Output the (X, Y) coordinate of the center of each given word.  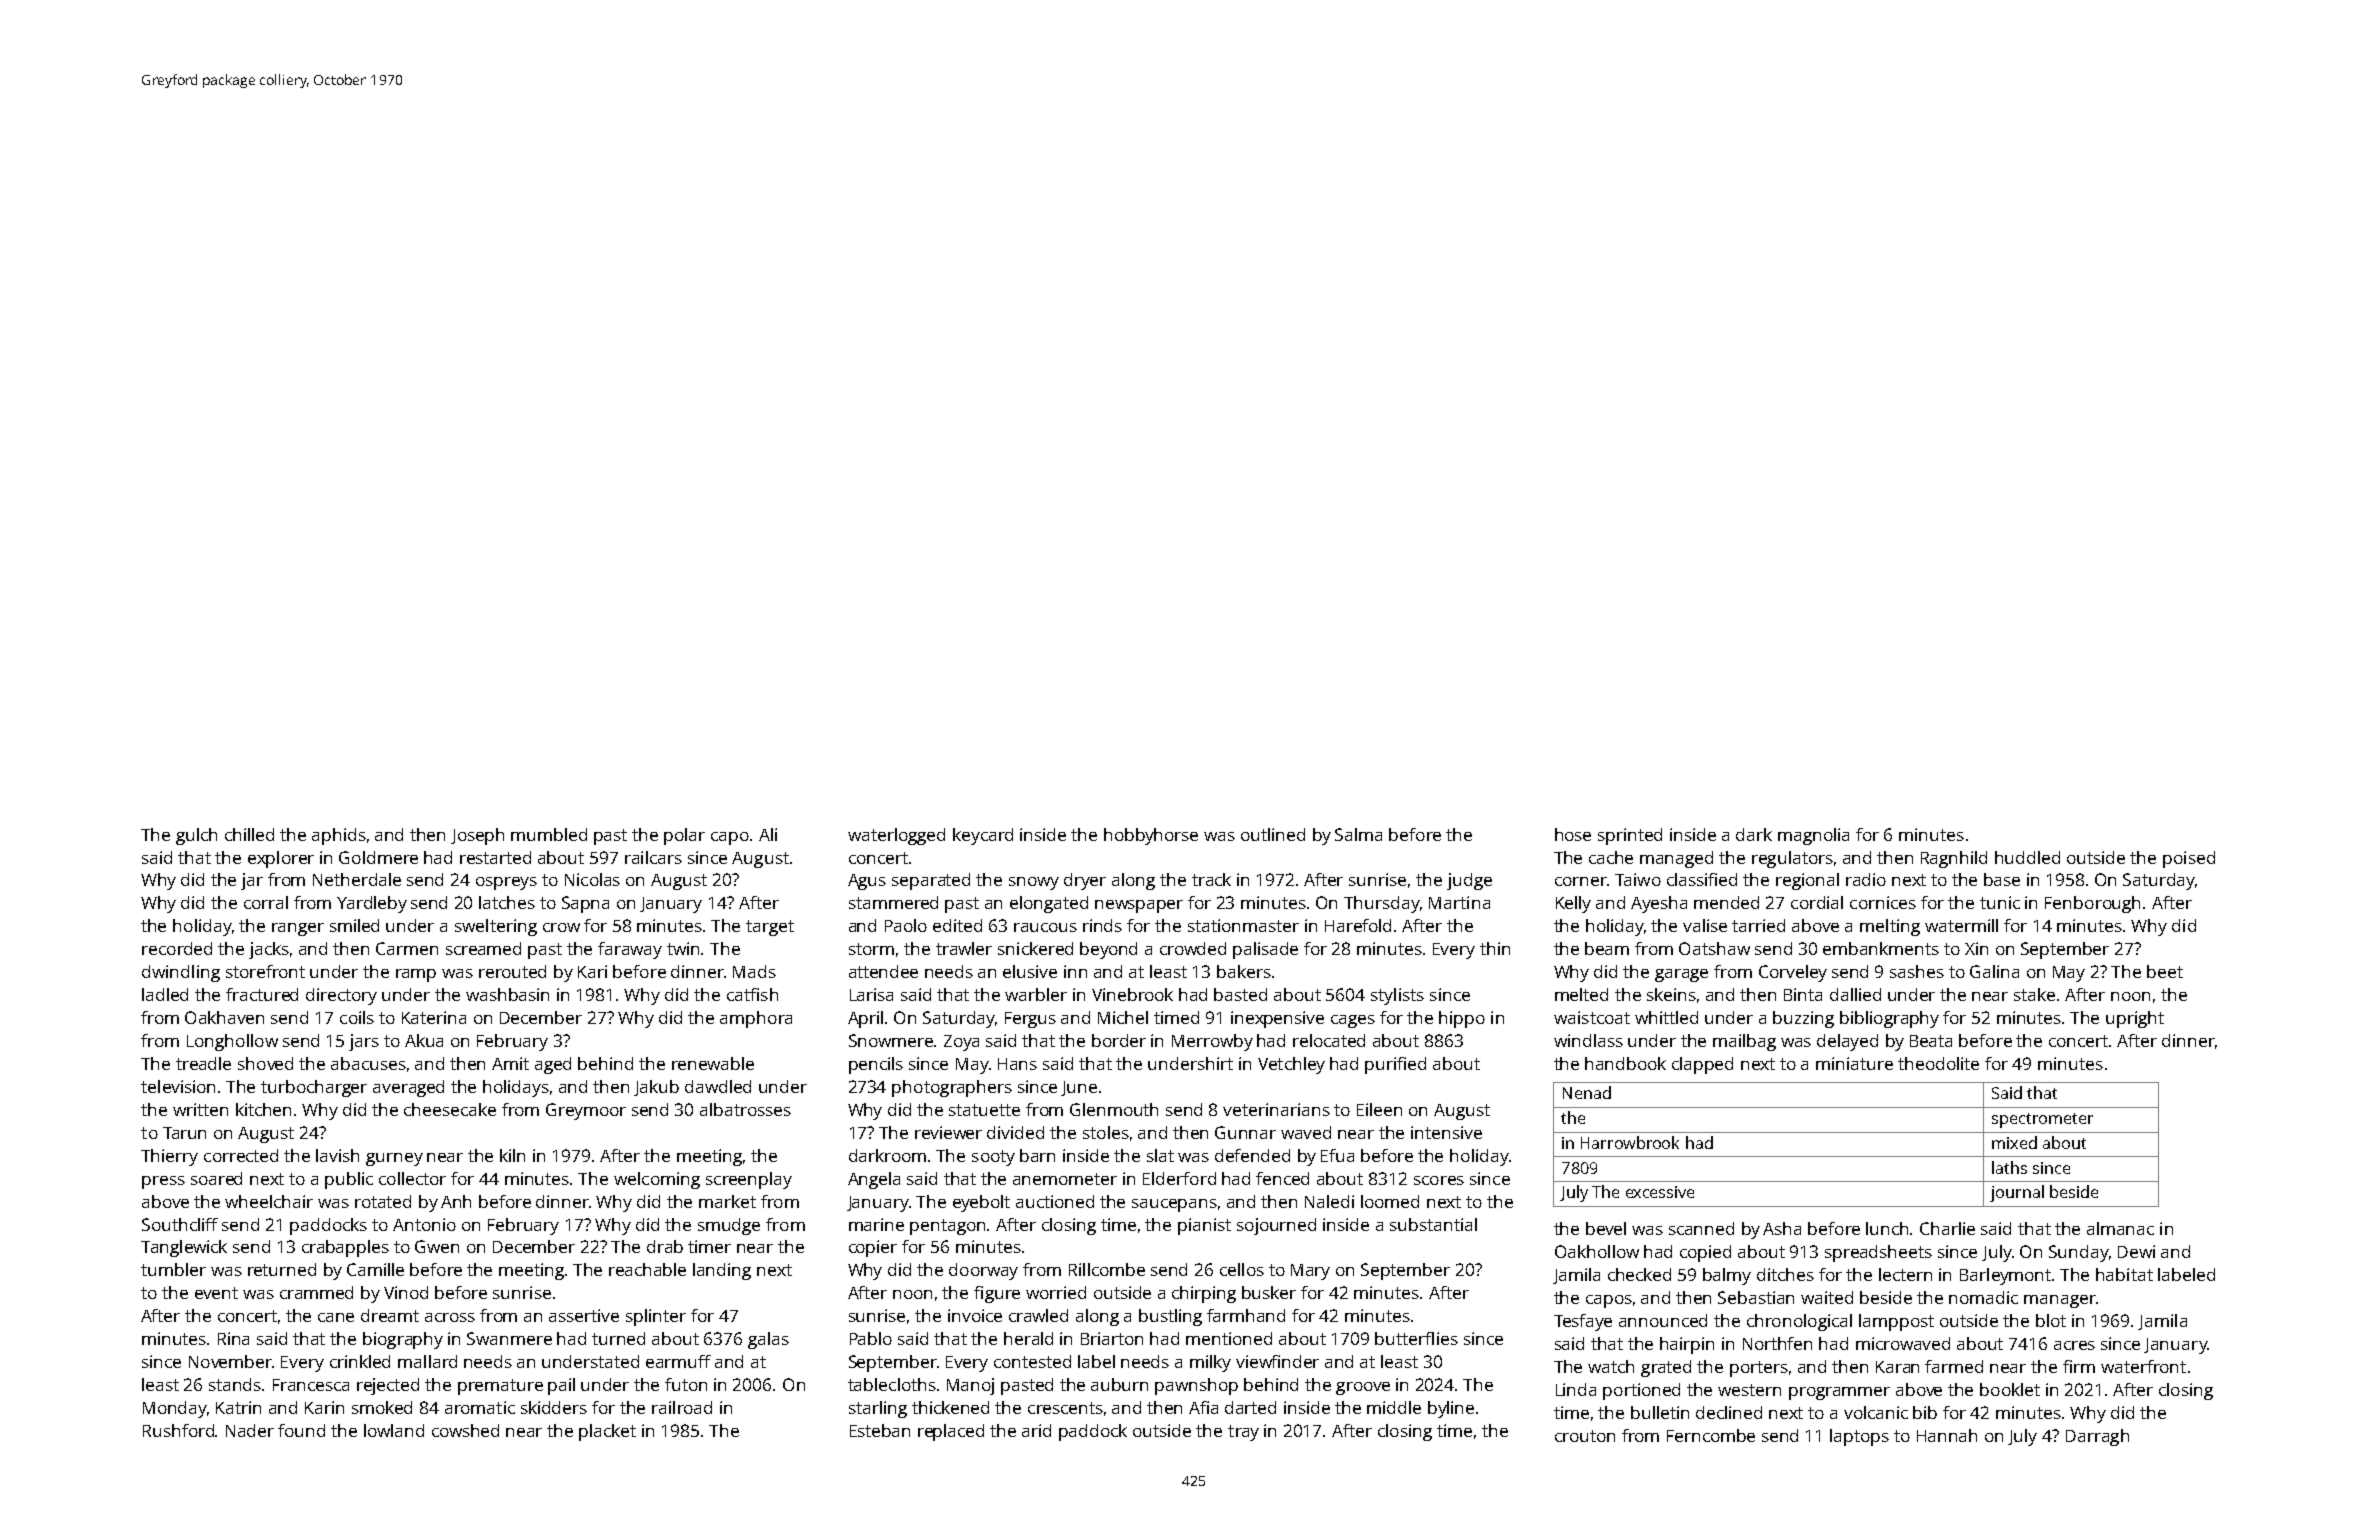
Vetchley (1291, 1065)
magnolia (1813, 836)
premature (500, 1387)
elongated (1049, 904)
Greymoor (586, 1111)
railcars (653, 857)
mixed (2014, 1142)
